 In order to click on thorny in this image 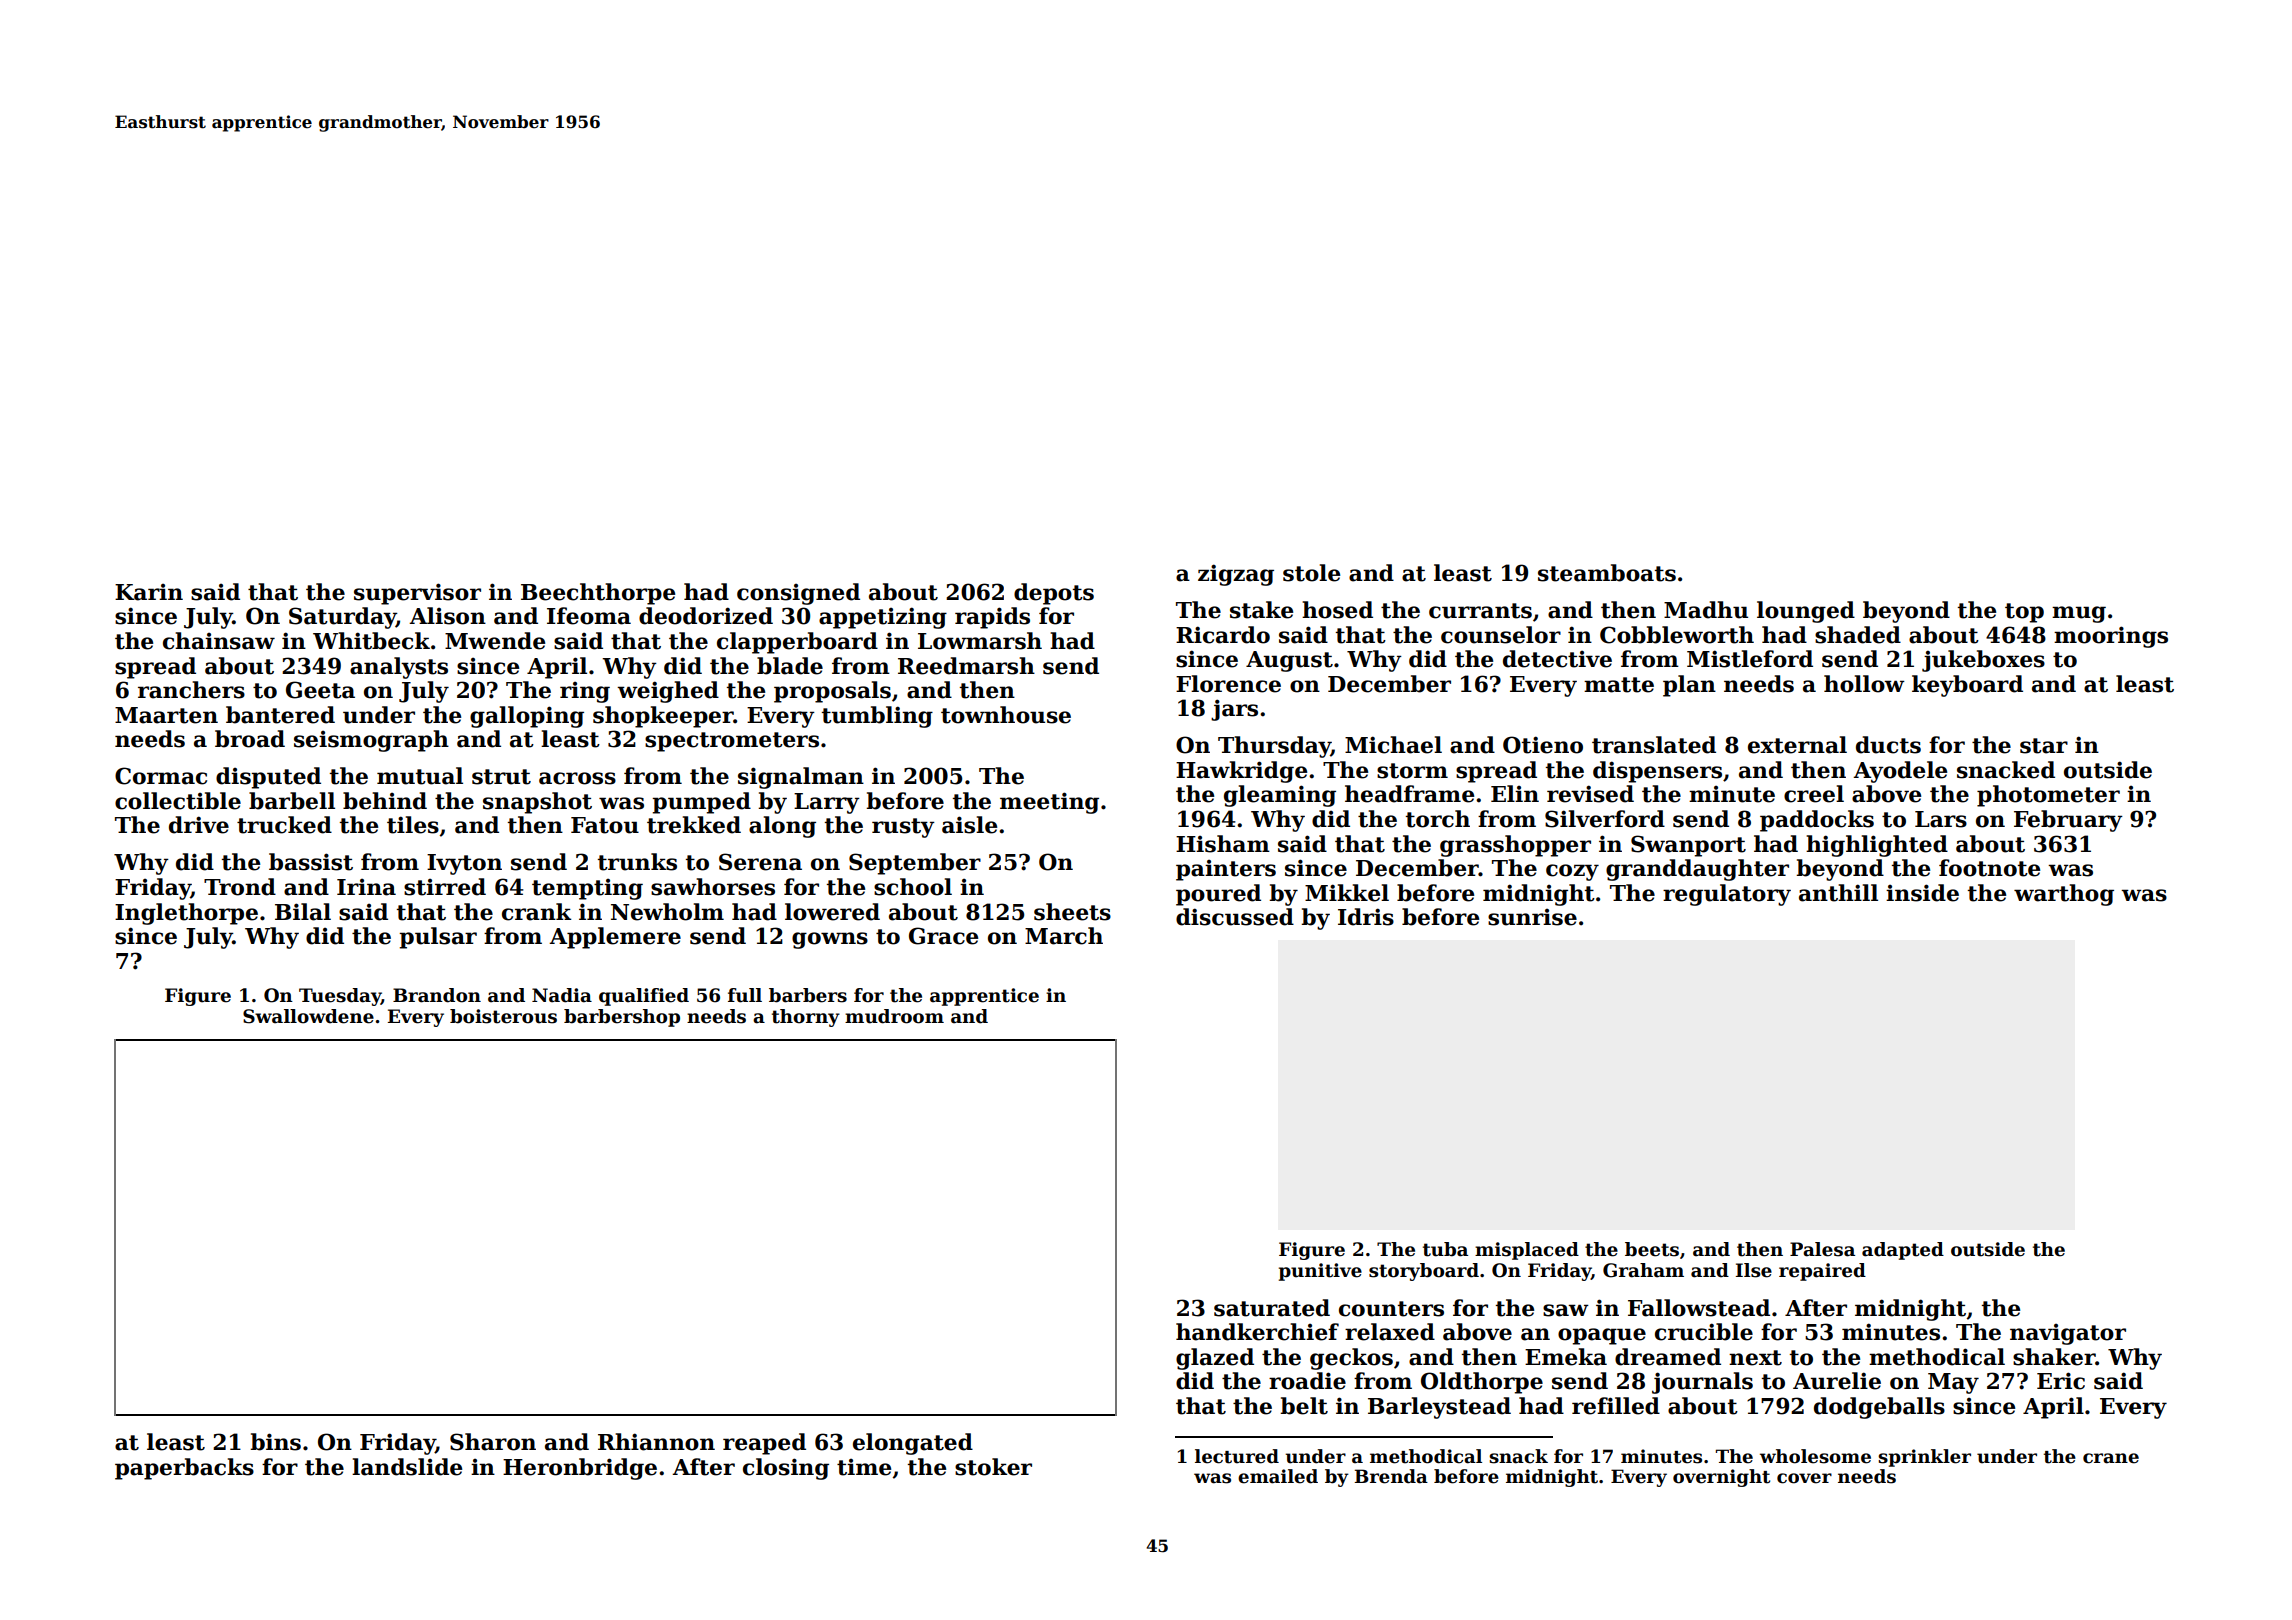, I will do `click(806, 1018)`.
